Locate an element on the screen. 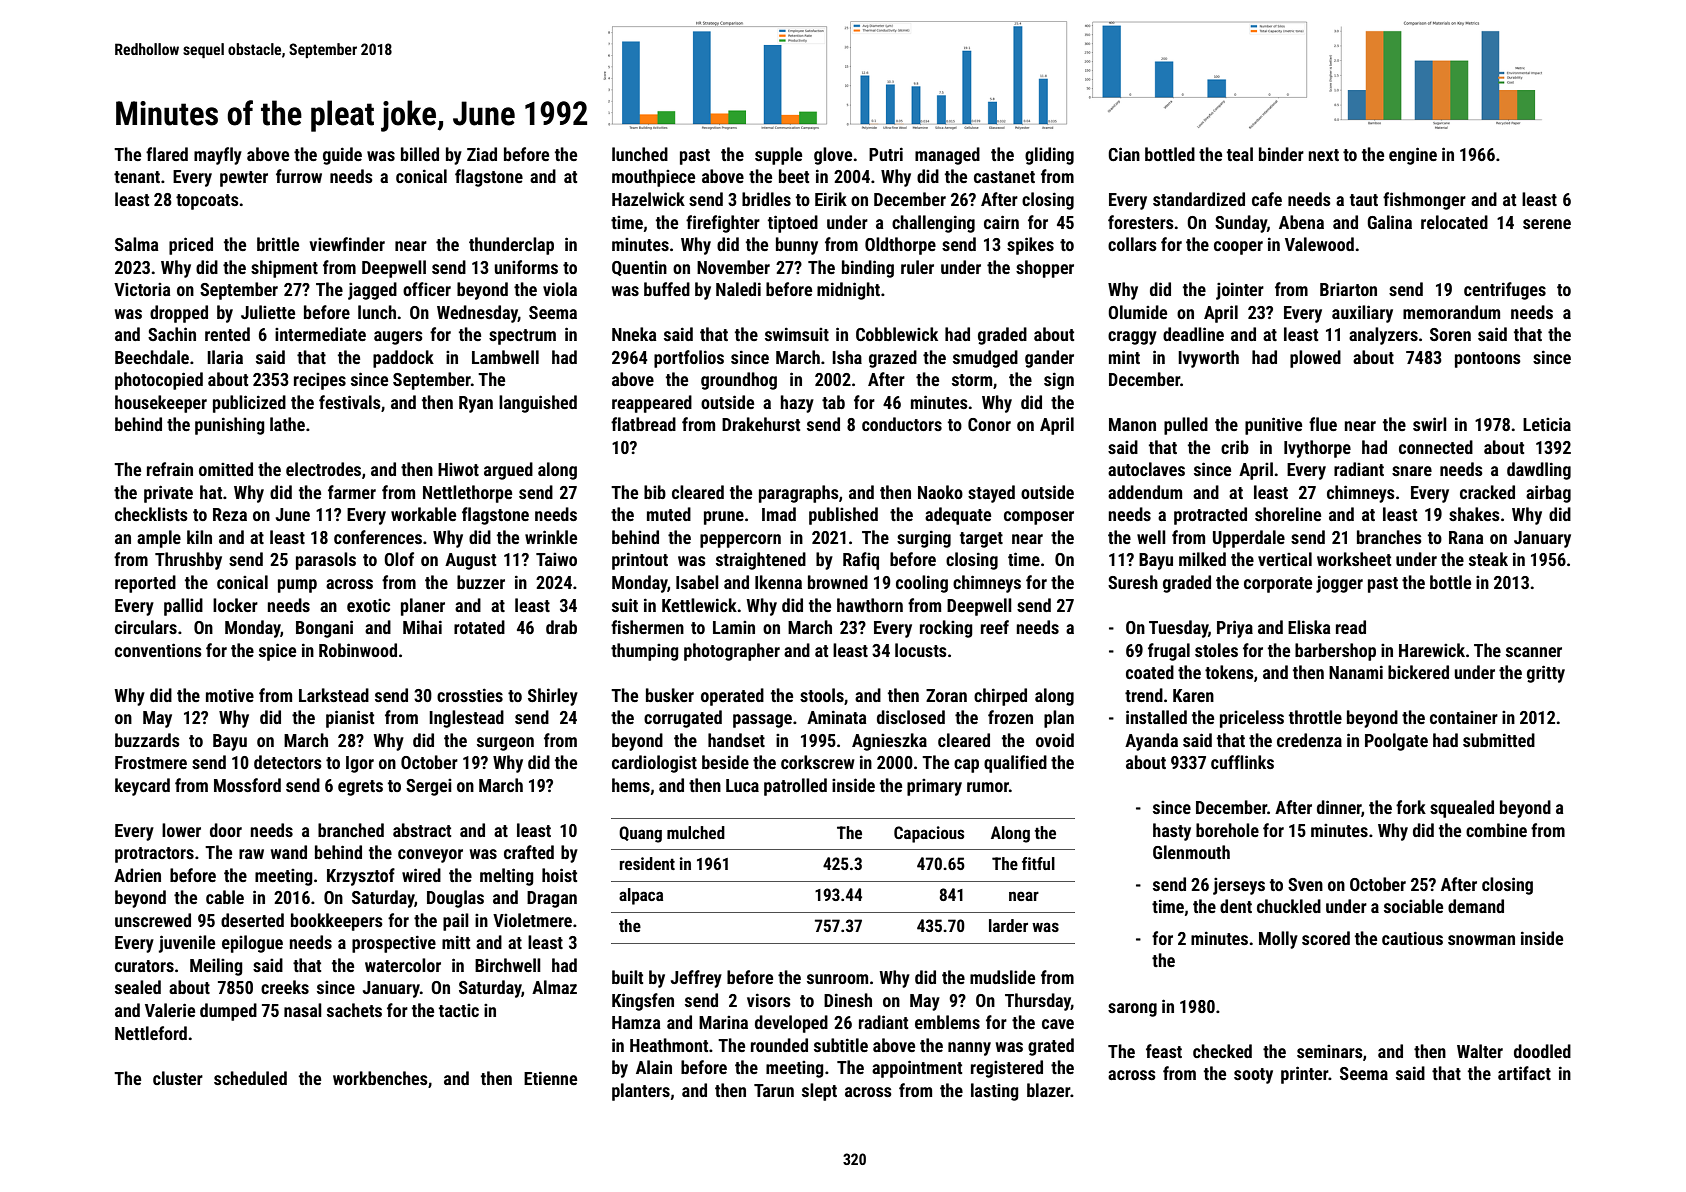 Image resolution: width=1686 pixels, height=1192 pixels. Capacious is located at coordinates (929, 834).
